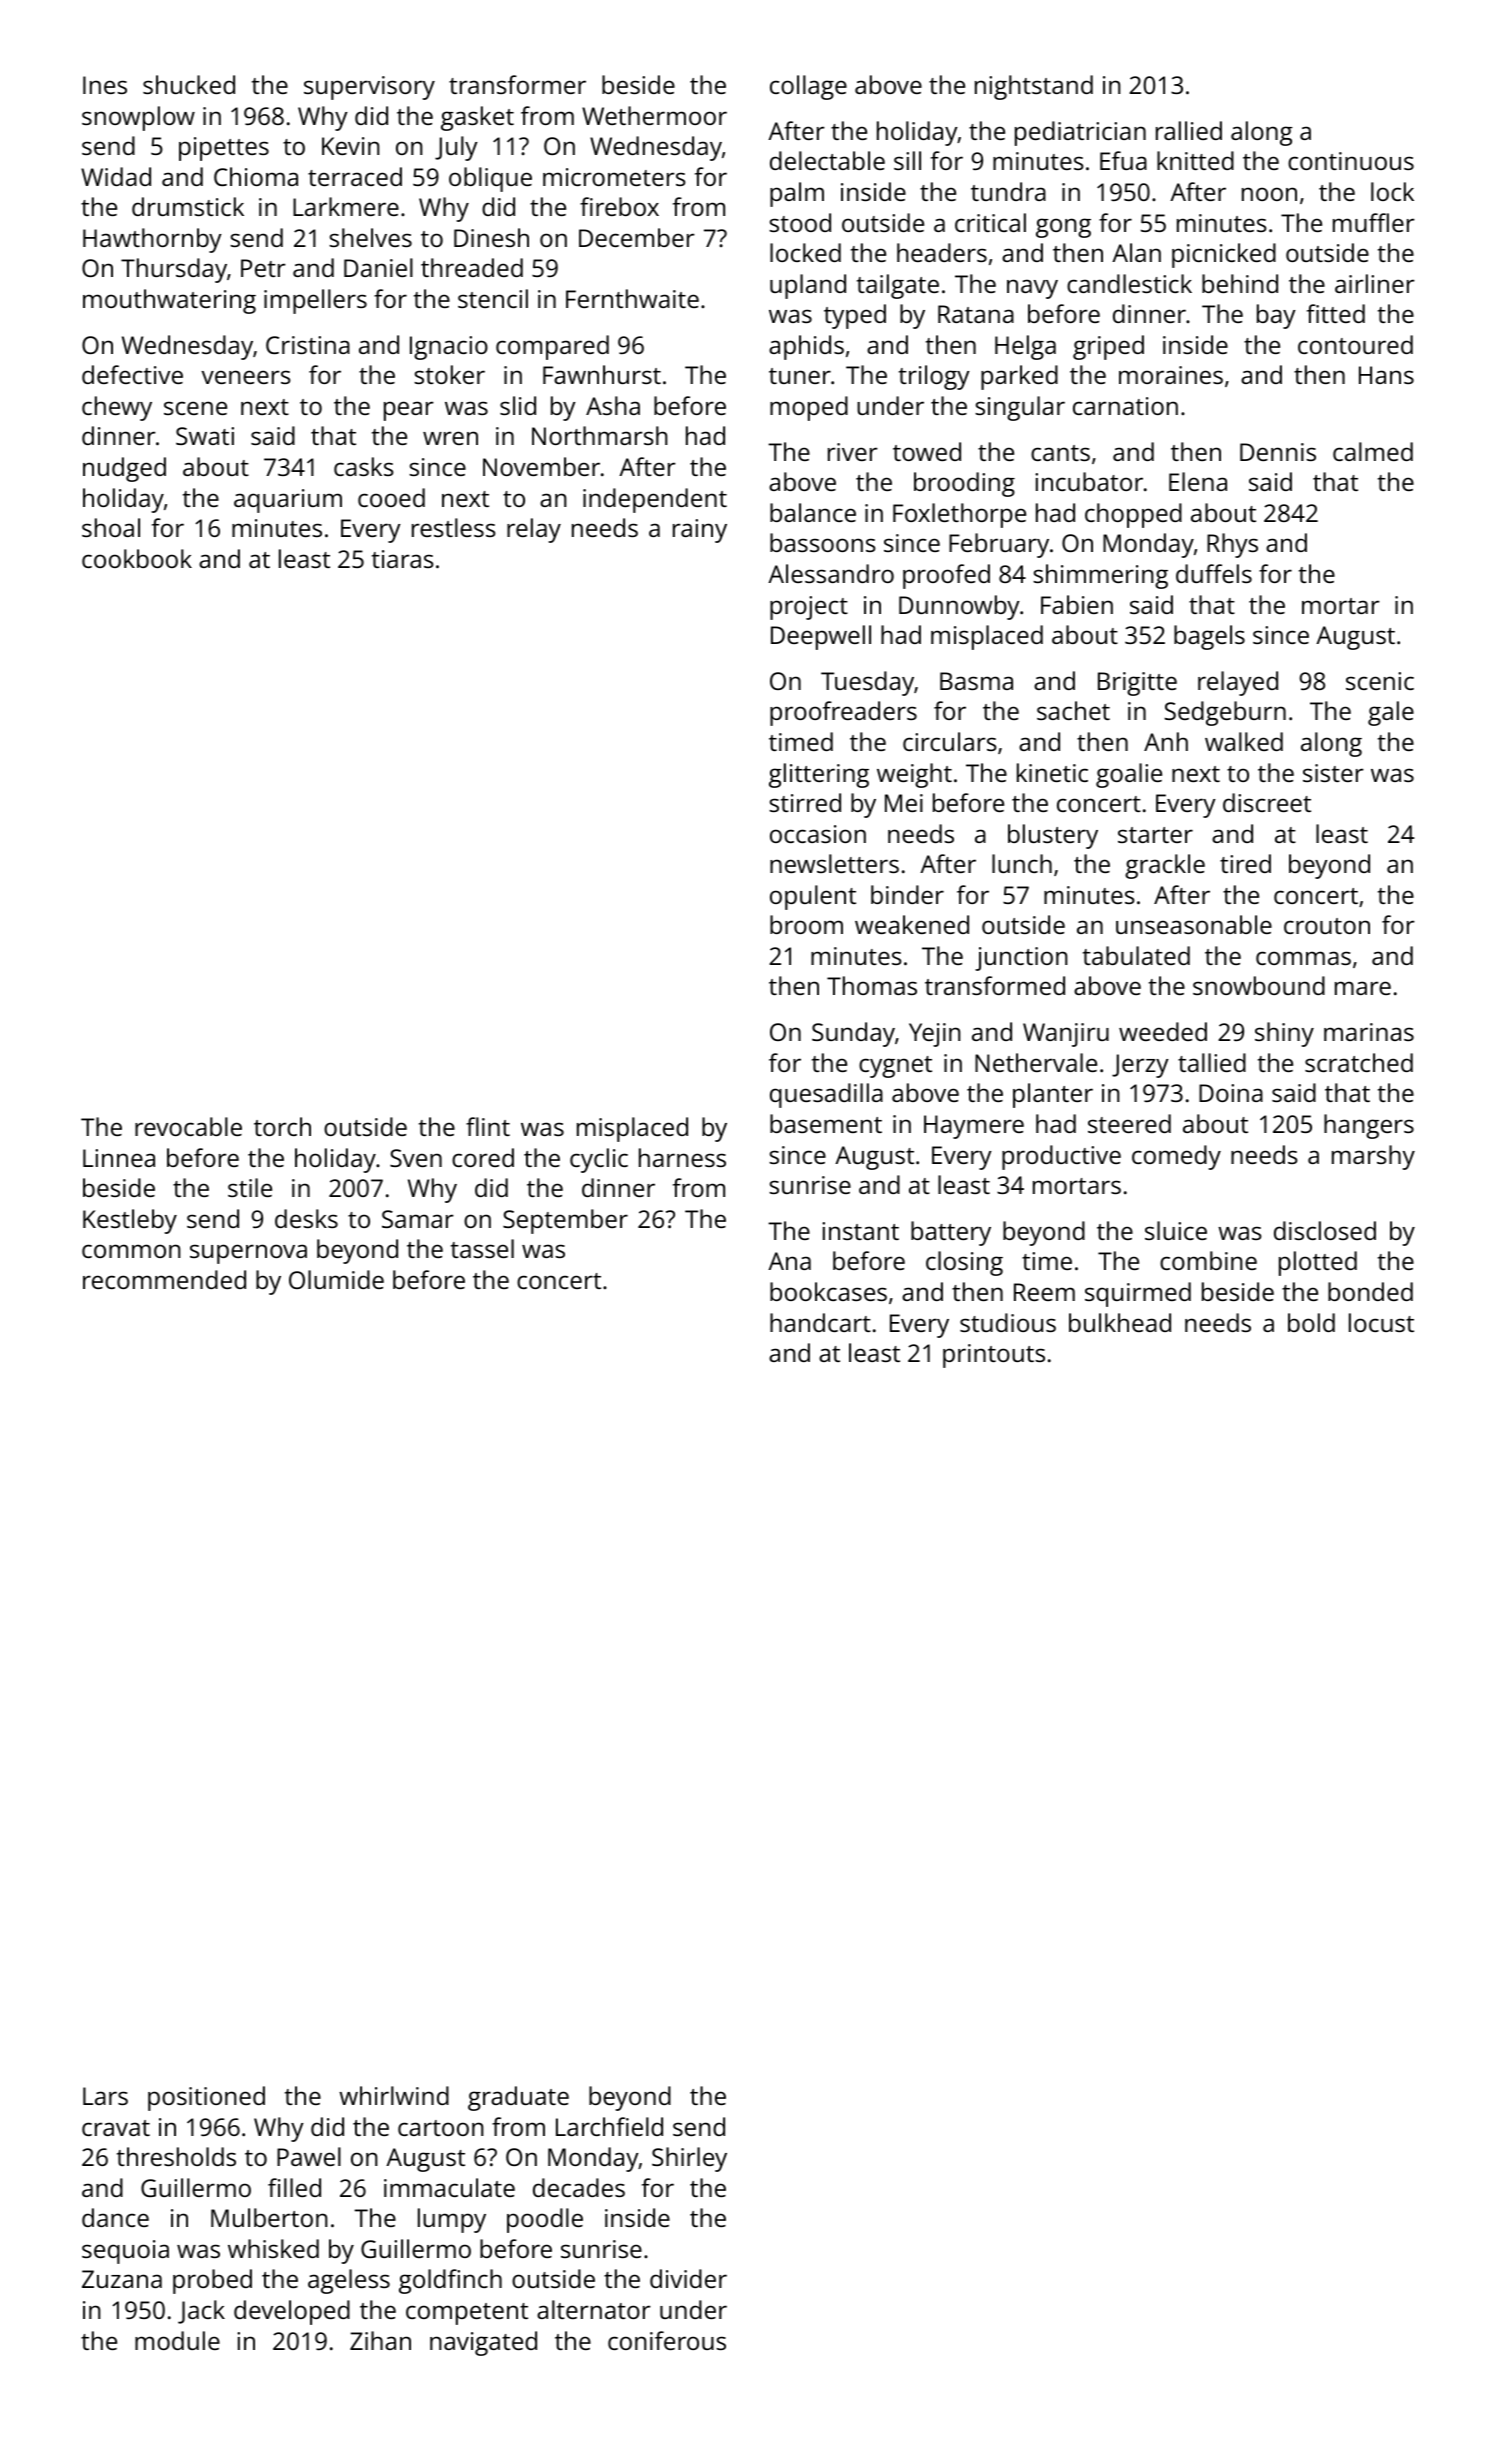 Image resolution: width=1496 pixels, height=2464 pixels. What do you see at coordinates (632, 298) in the screenshot?
I see `Fernthwaite` at bounding box center [632, 298].
